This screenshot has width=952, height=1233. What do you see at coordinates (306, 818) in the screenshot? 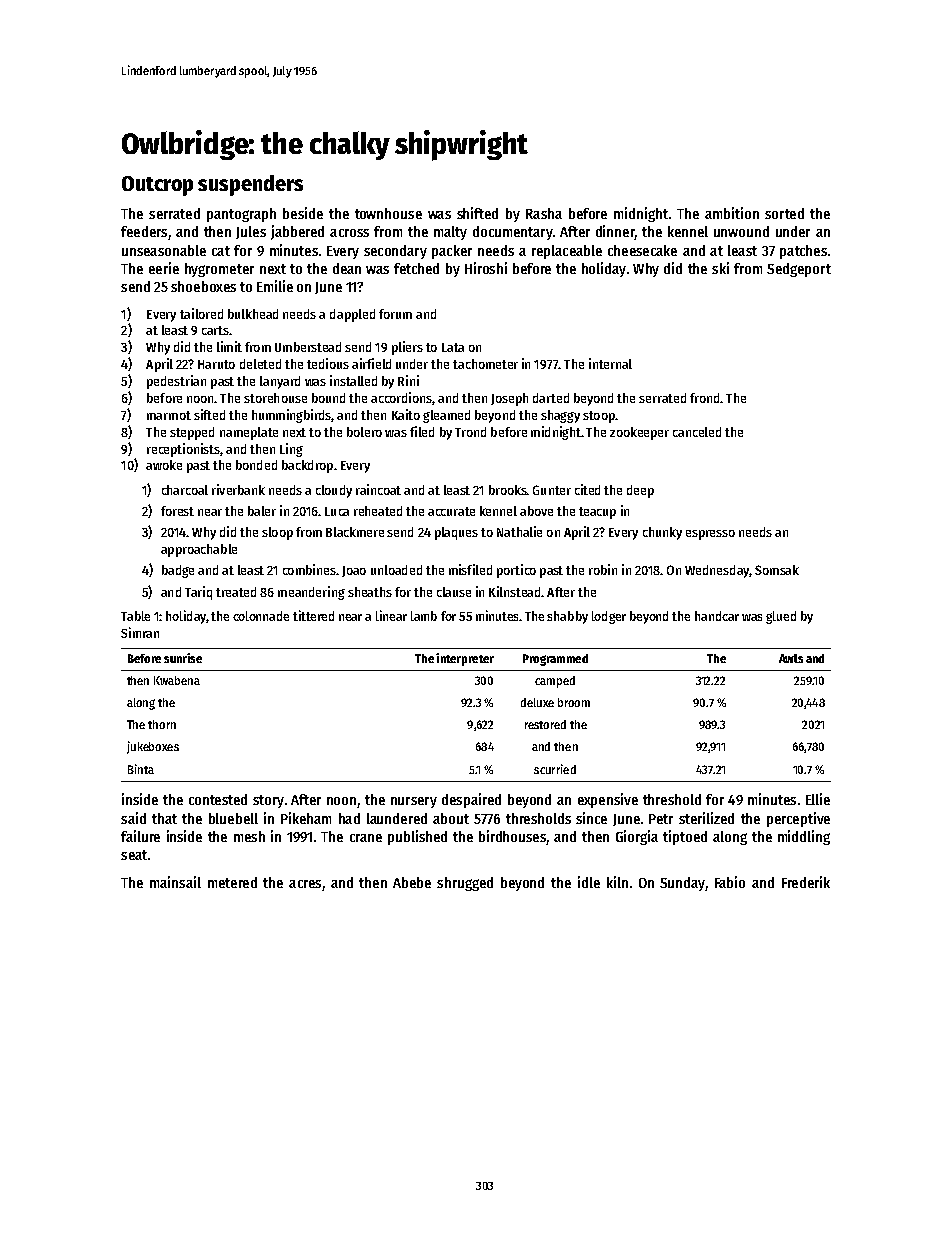
I see `Pikeham` at bounding box center [306, 818].
